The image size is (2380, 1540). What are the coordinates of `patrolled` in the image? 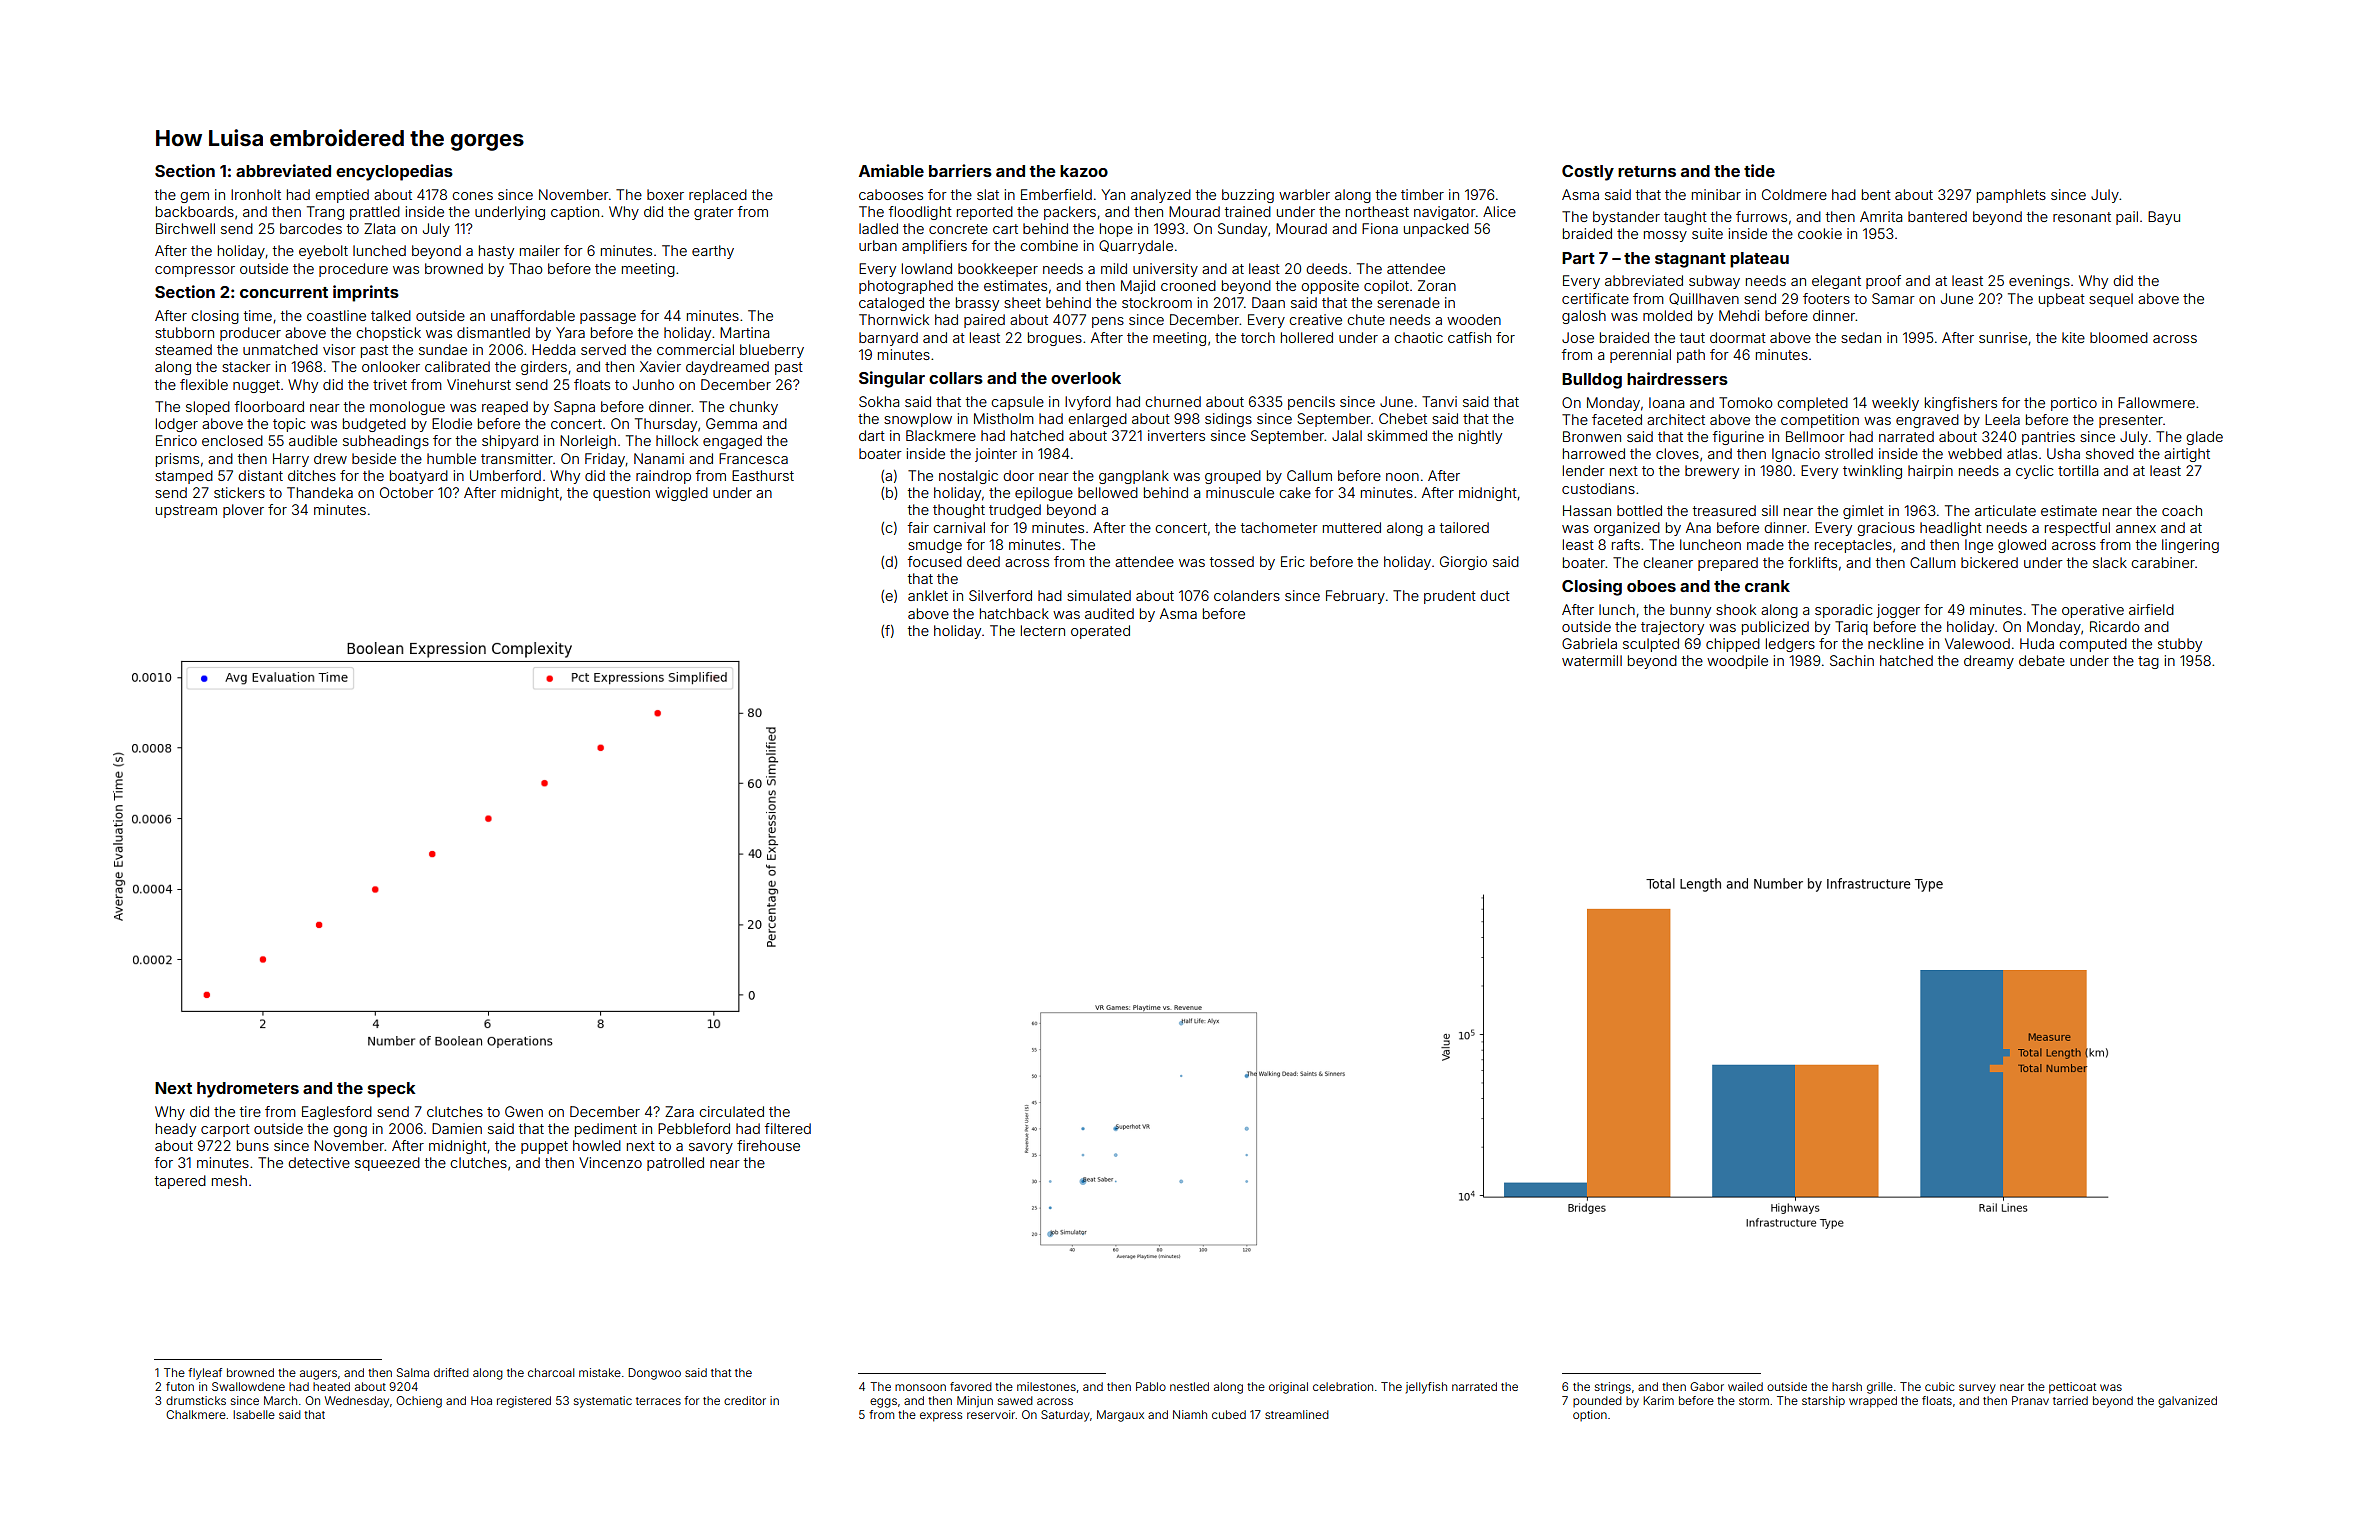 It's located at (675, 1164).
